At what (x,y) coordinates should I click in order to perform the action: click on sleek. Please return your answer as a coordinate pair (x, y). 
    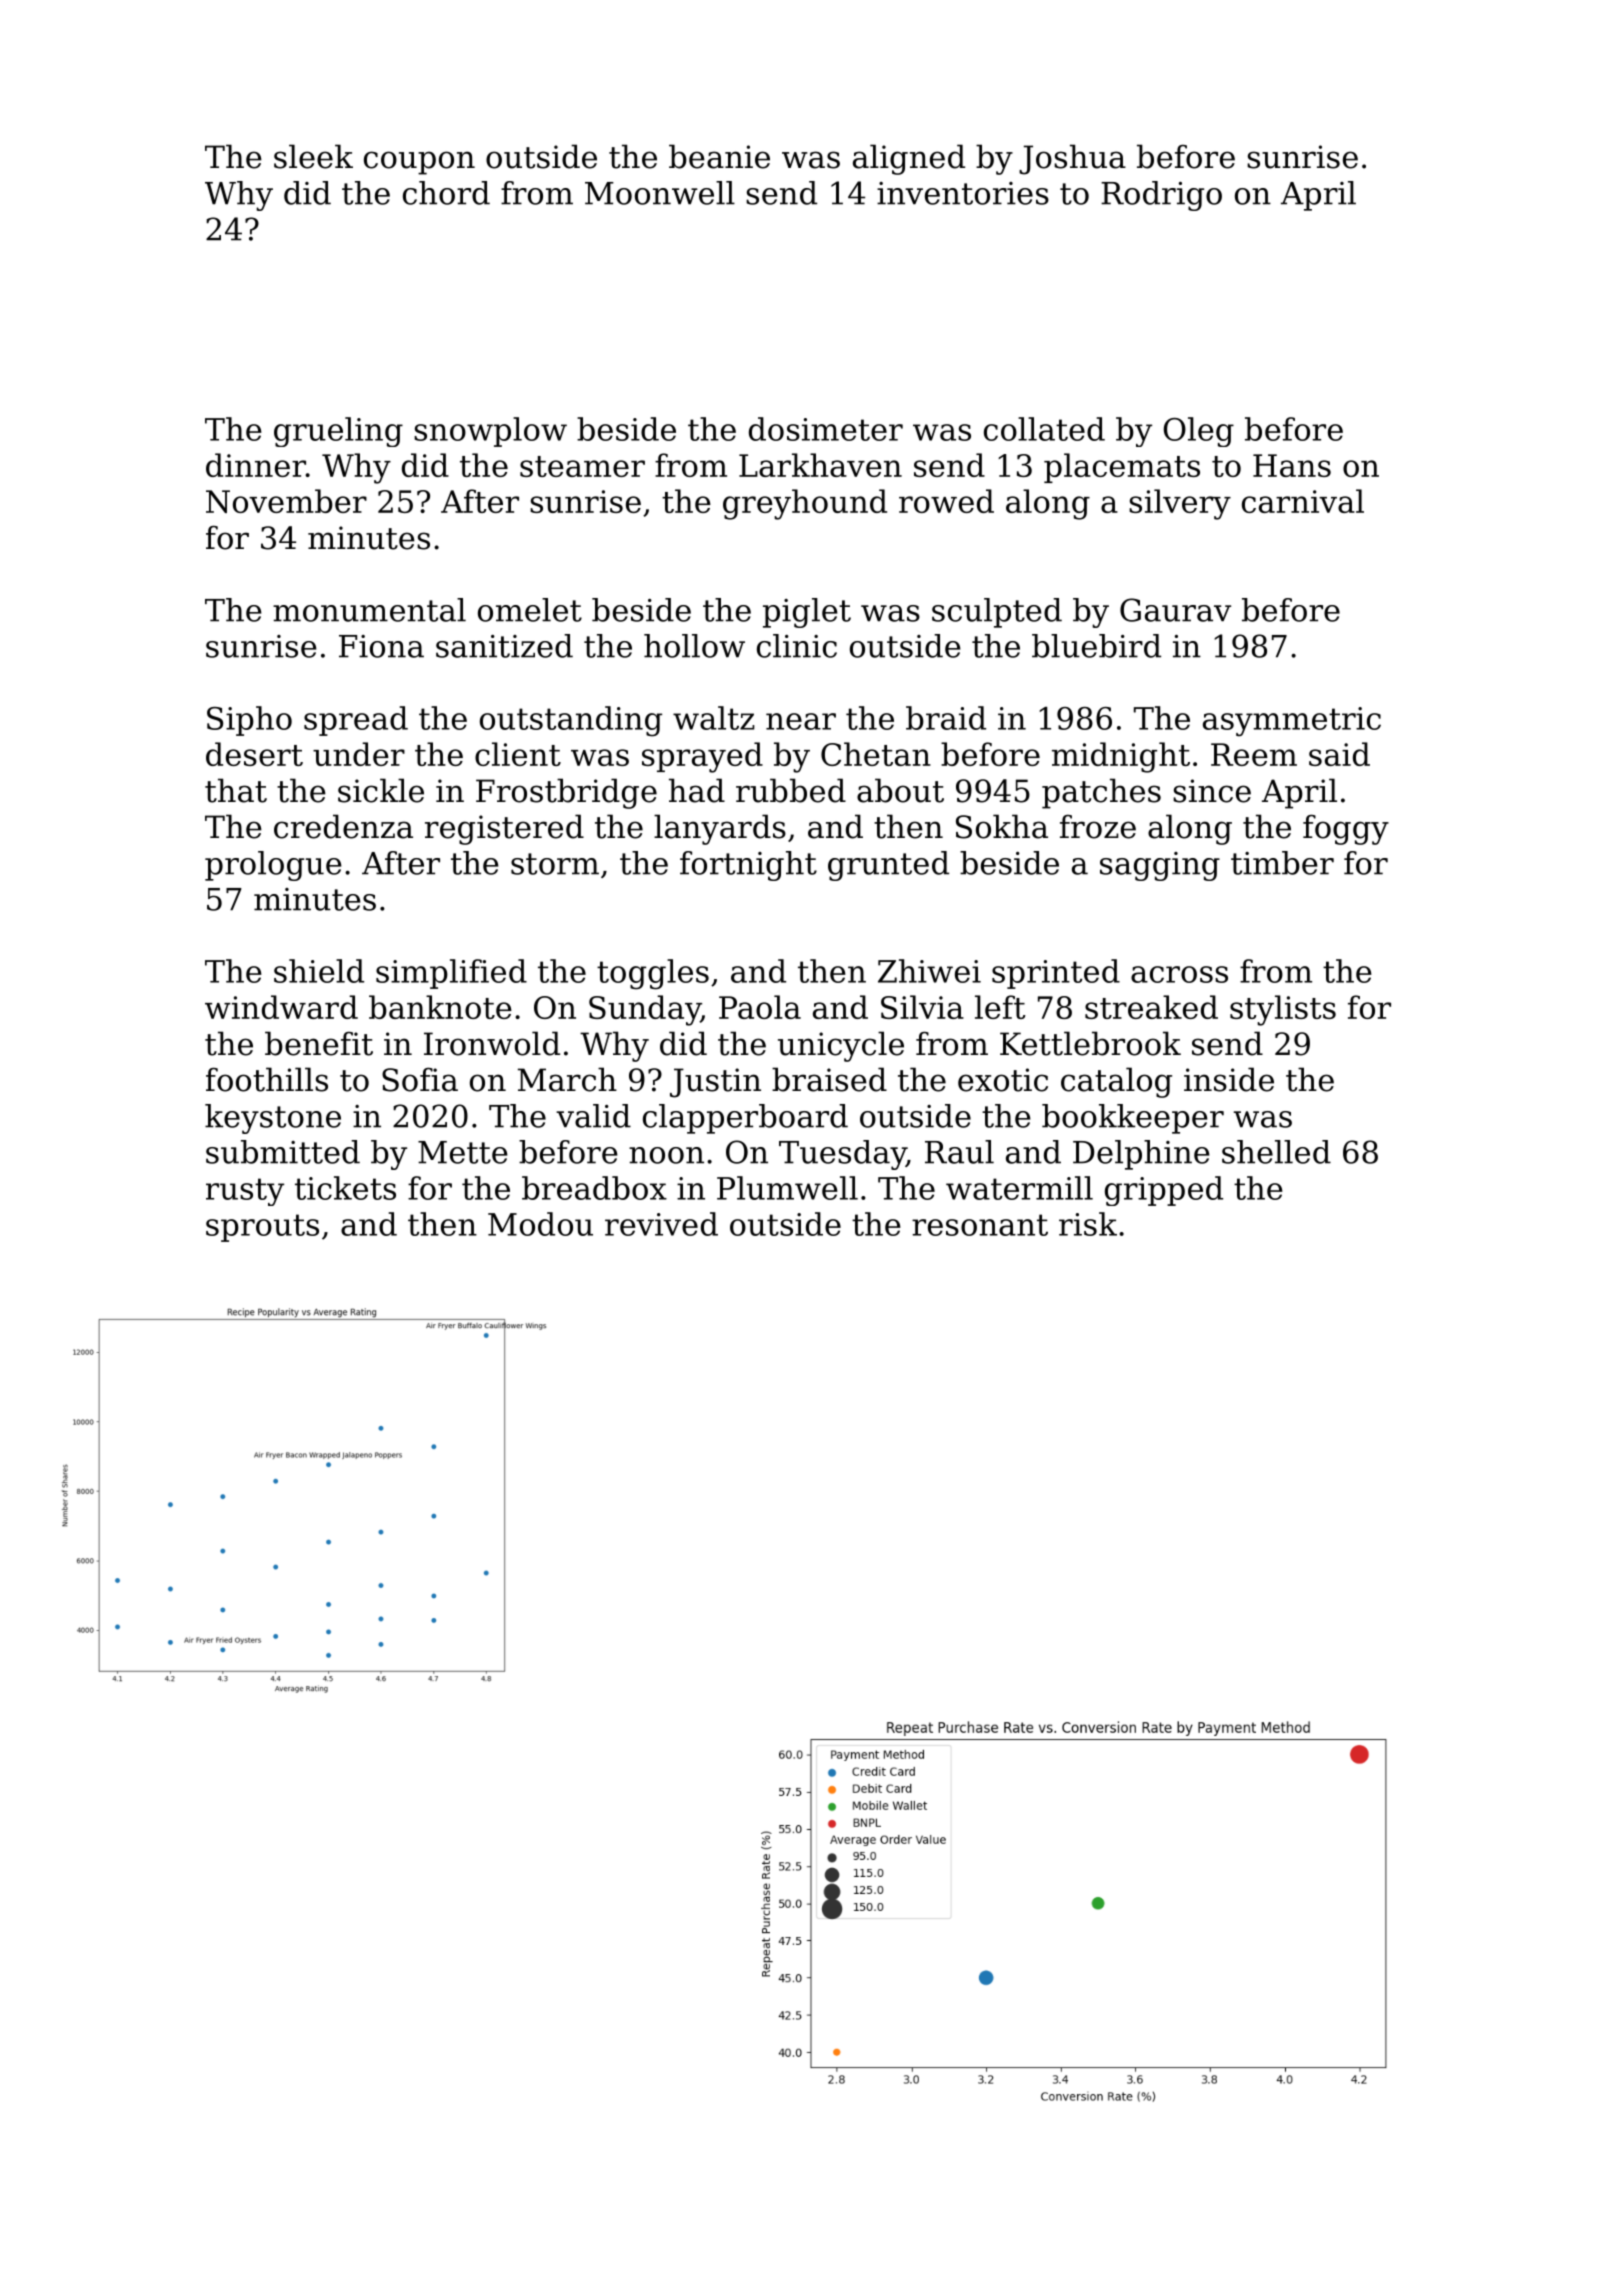
    Looking at the image, I should click on (313, 156).
